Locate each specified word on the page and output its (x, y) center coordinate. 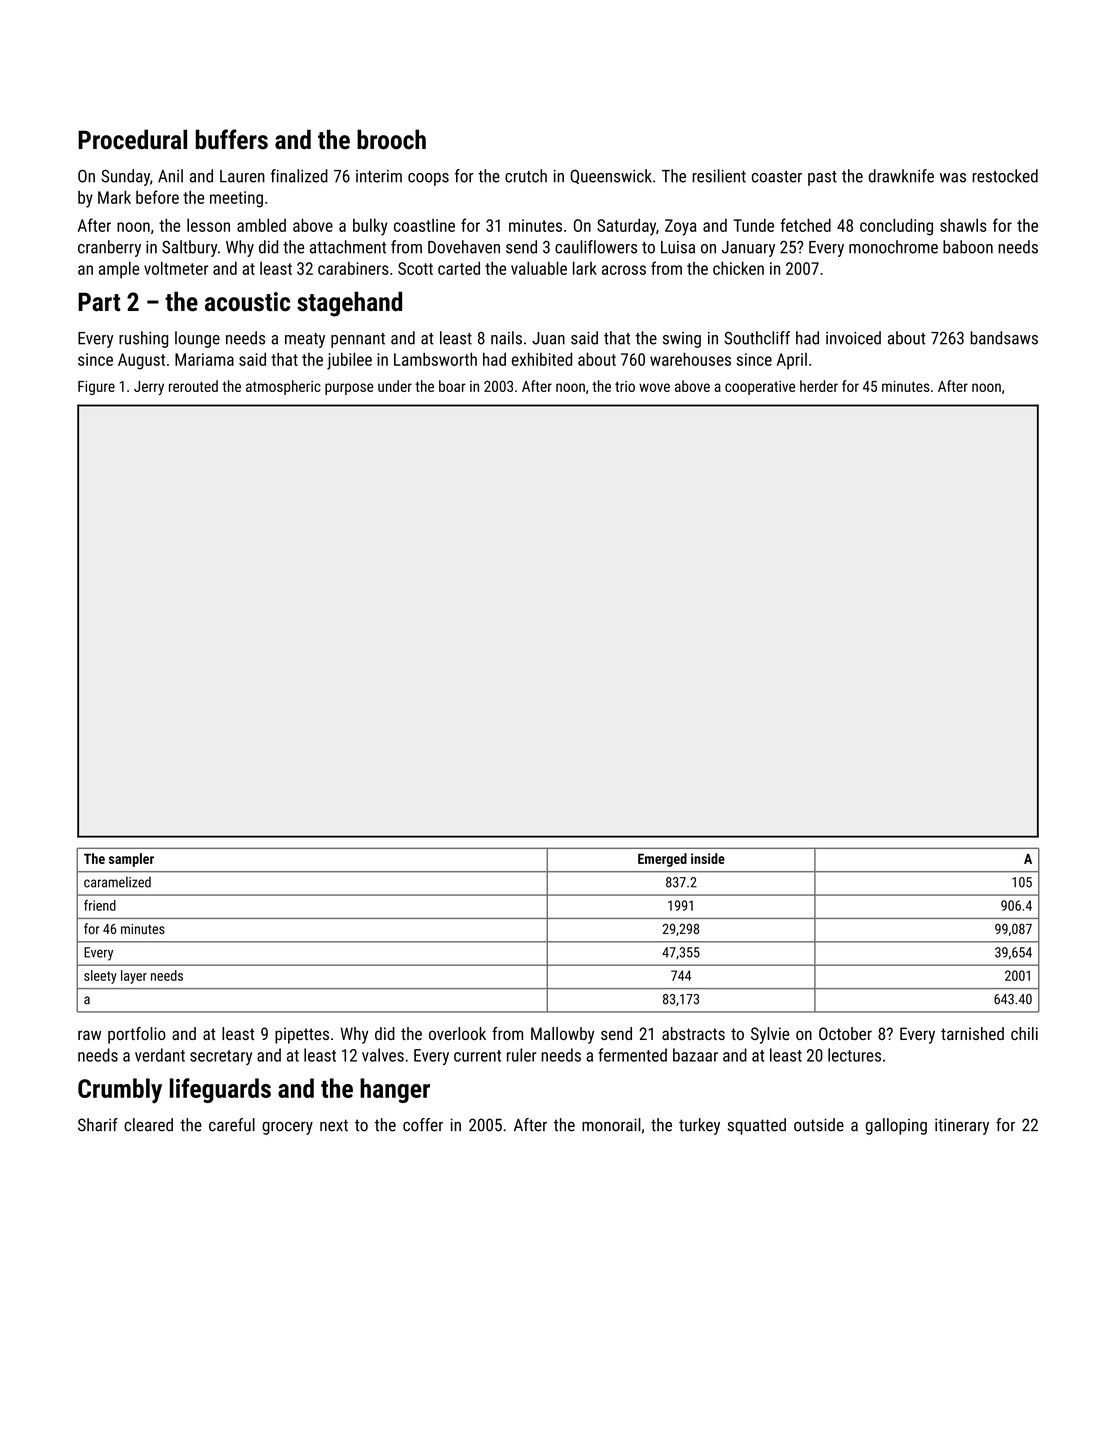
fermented (632, 1055)
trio (625, 386)
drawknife (901, 176)
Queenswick (611, 176)
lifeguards (220, 1090)
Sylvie (770, 1035)
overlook (457, 1033)
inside (708, 858)
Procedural (132, 139)
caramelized (117, 882)
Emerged (662, 860)
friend (100, 905)
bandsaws (1004, 338)
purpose (349, 389)
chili (1024, 1033)
